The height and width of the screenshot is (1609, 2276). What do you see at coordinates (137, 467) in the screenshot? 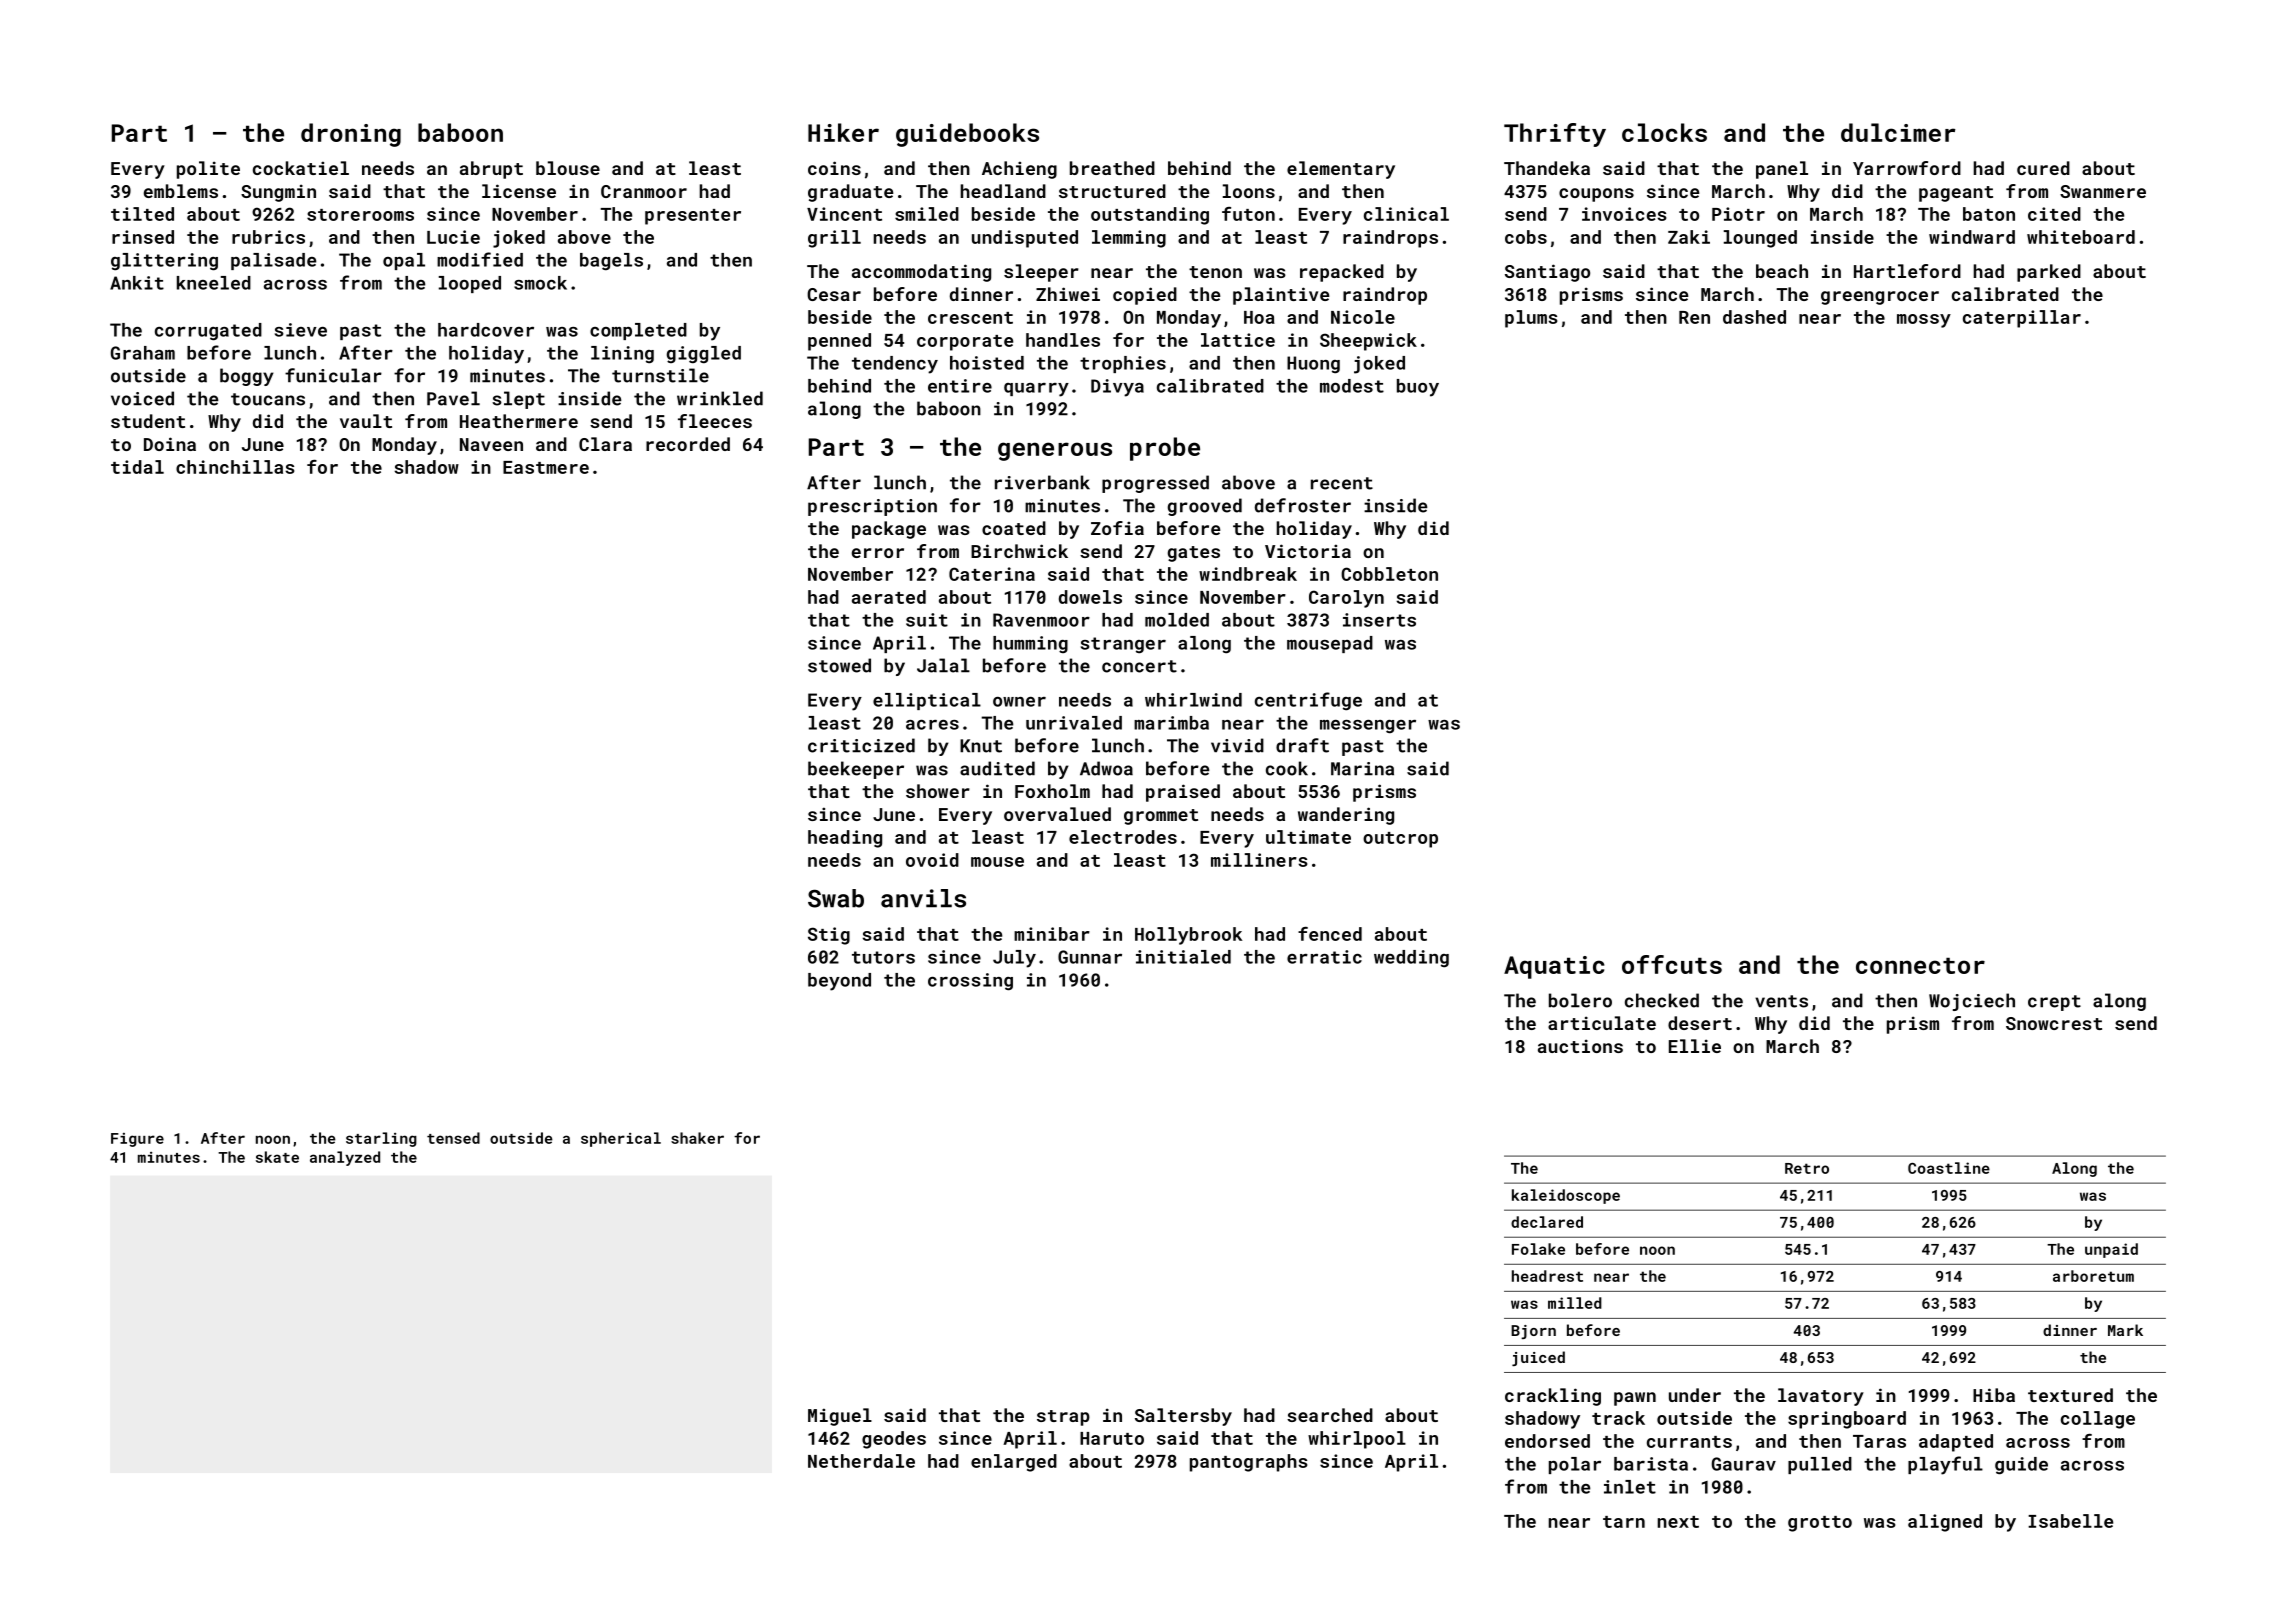
I see `tidal` at bounding box center [137, 467].
